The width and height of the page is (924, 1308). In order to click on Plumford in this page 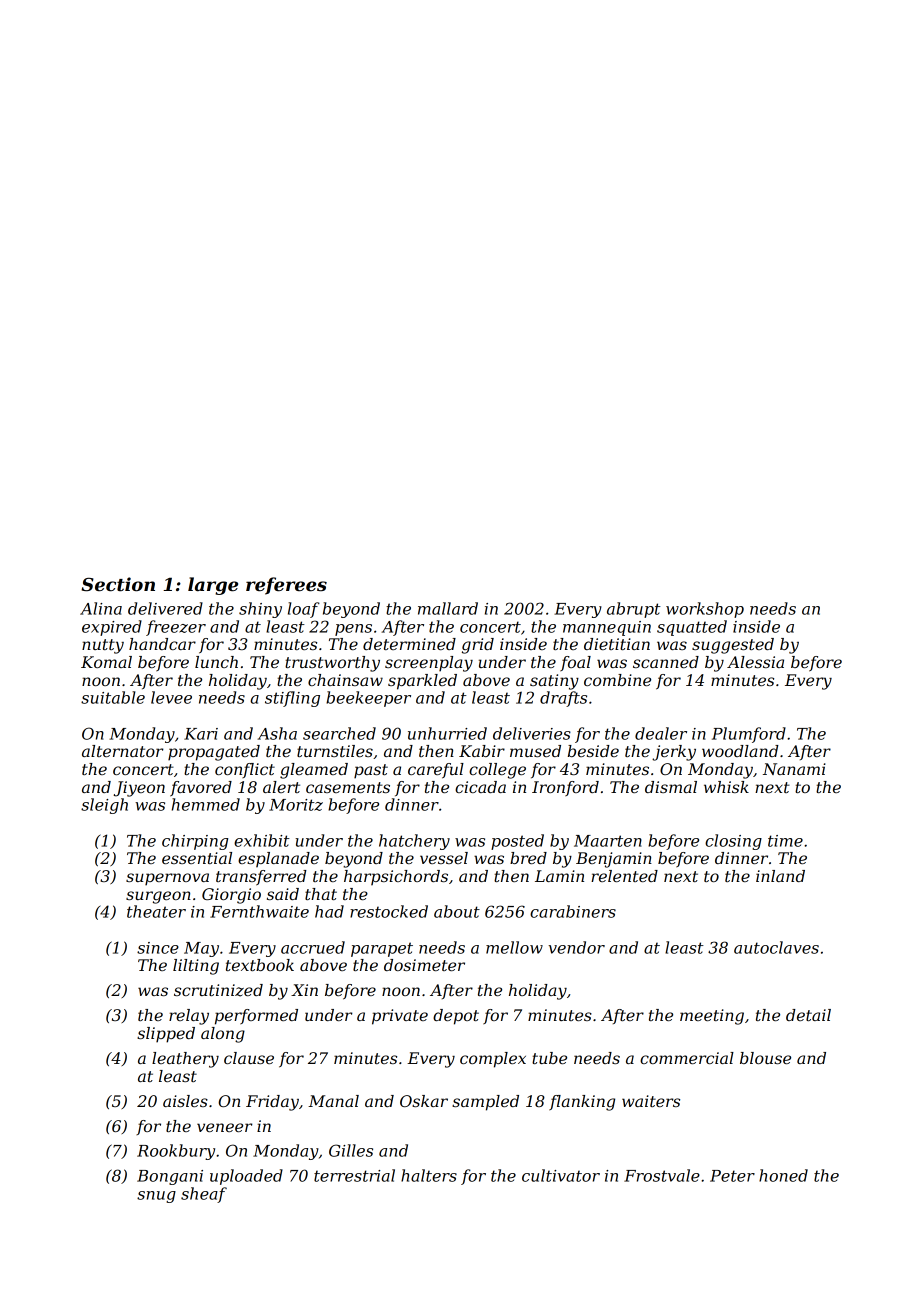, I will do `click(749, 735)`.
